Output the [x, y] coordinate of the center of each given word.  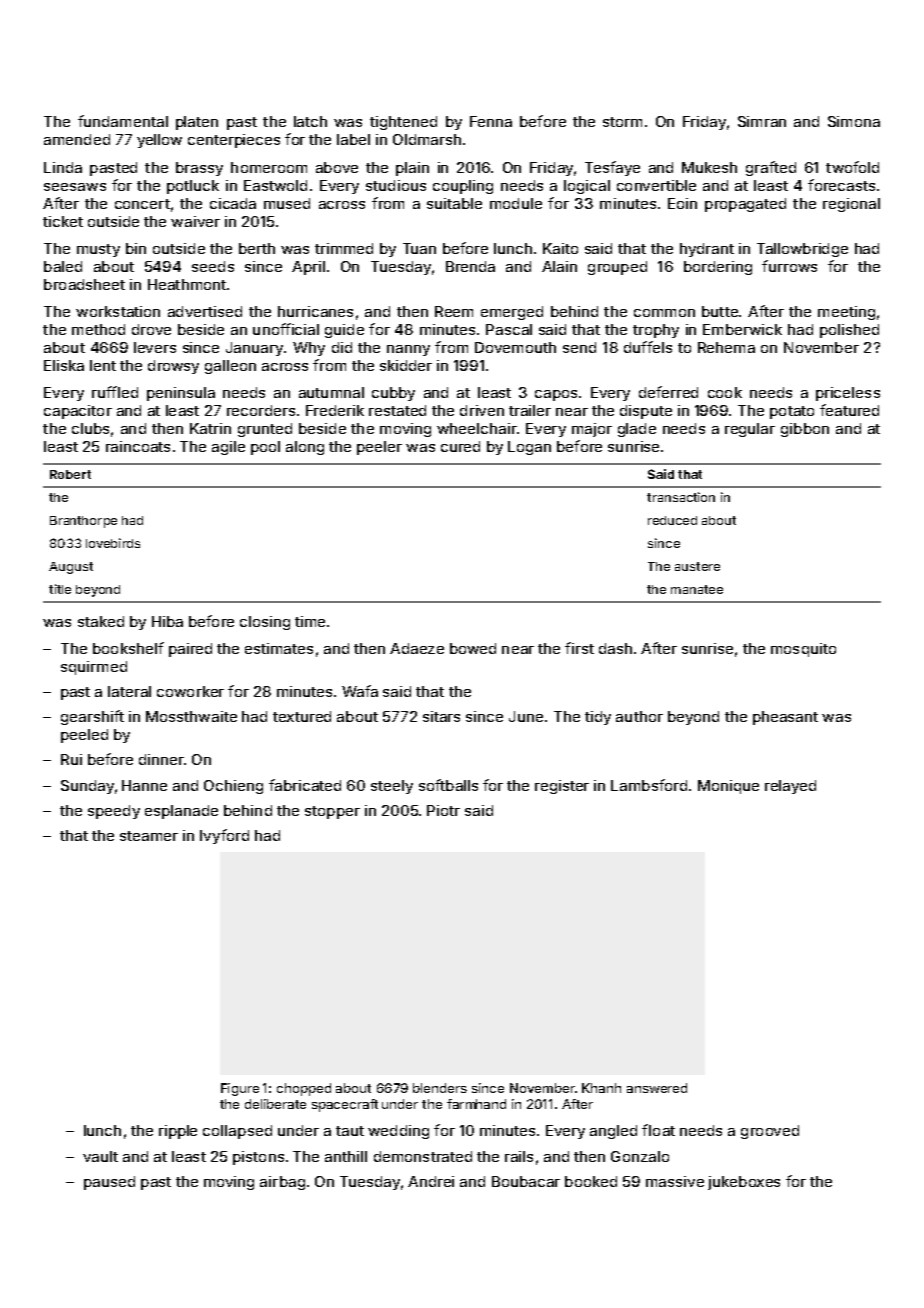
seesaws [75, 187]
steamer [149, 836]
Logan [529, 448]
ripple [178, 1132]
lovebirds [113, 543]
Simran [762, 121]
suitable [454, 203]
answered [657, 1088]
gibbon [805, 430]
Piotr [443, 810]
